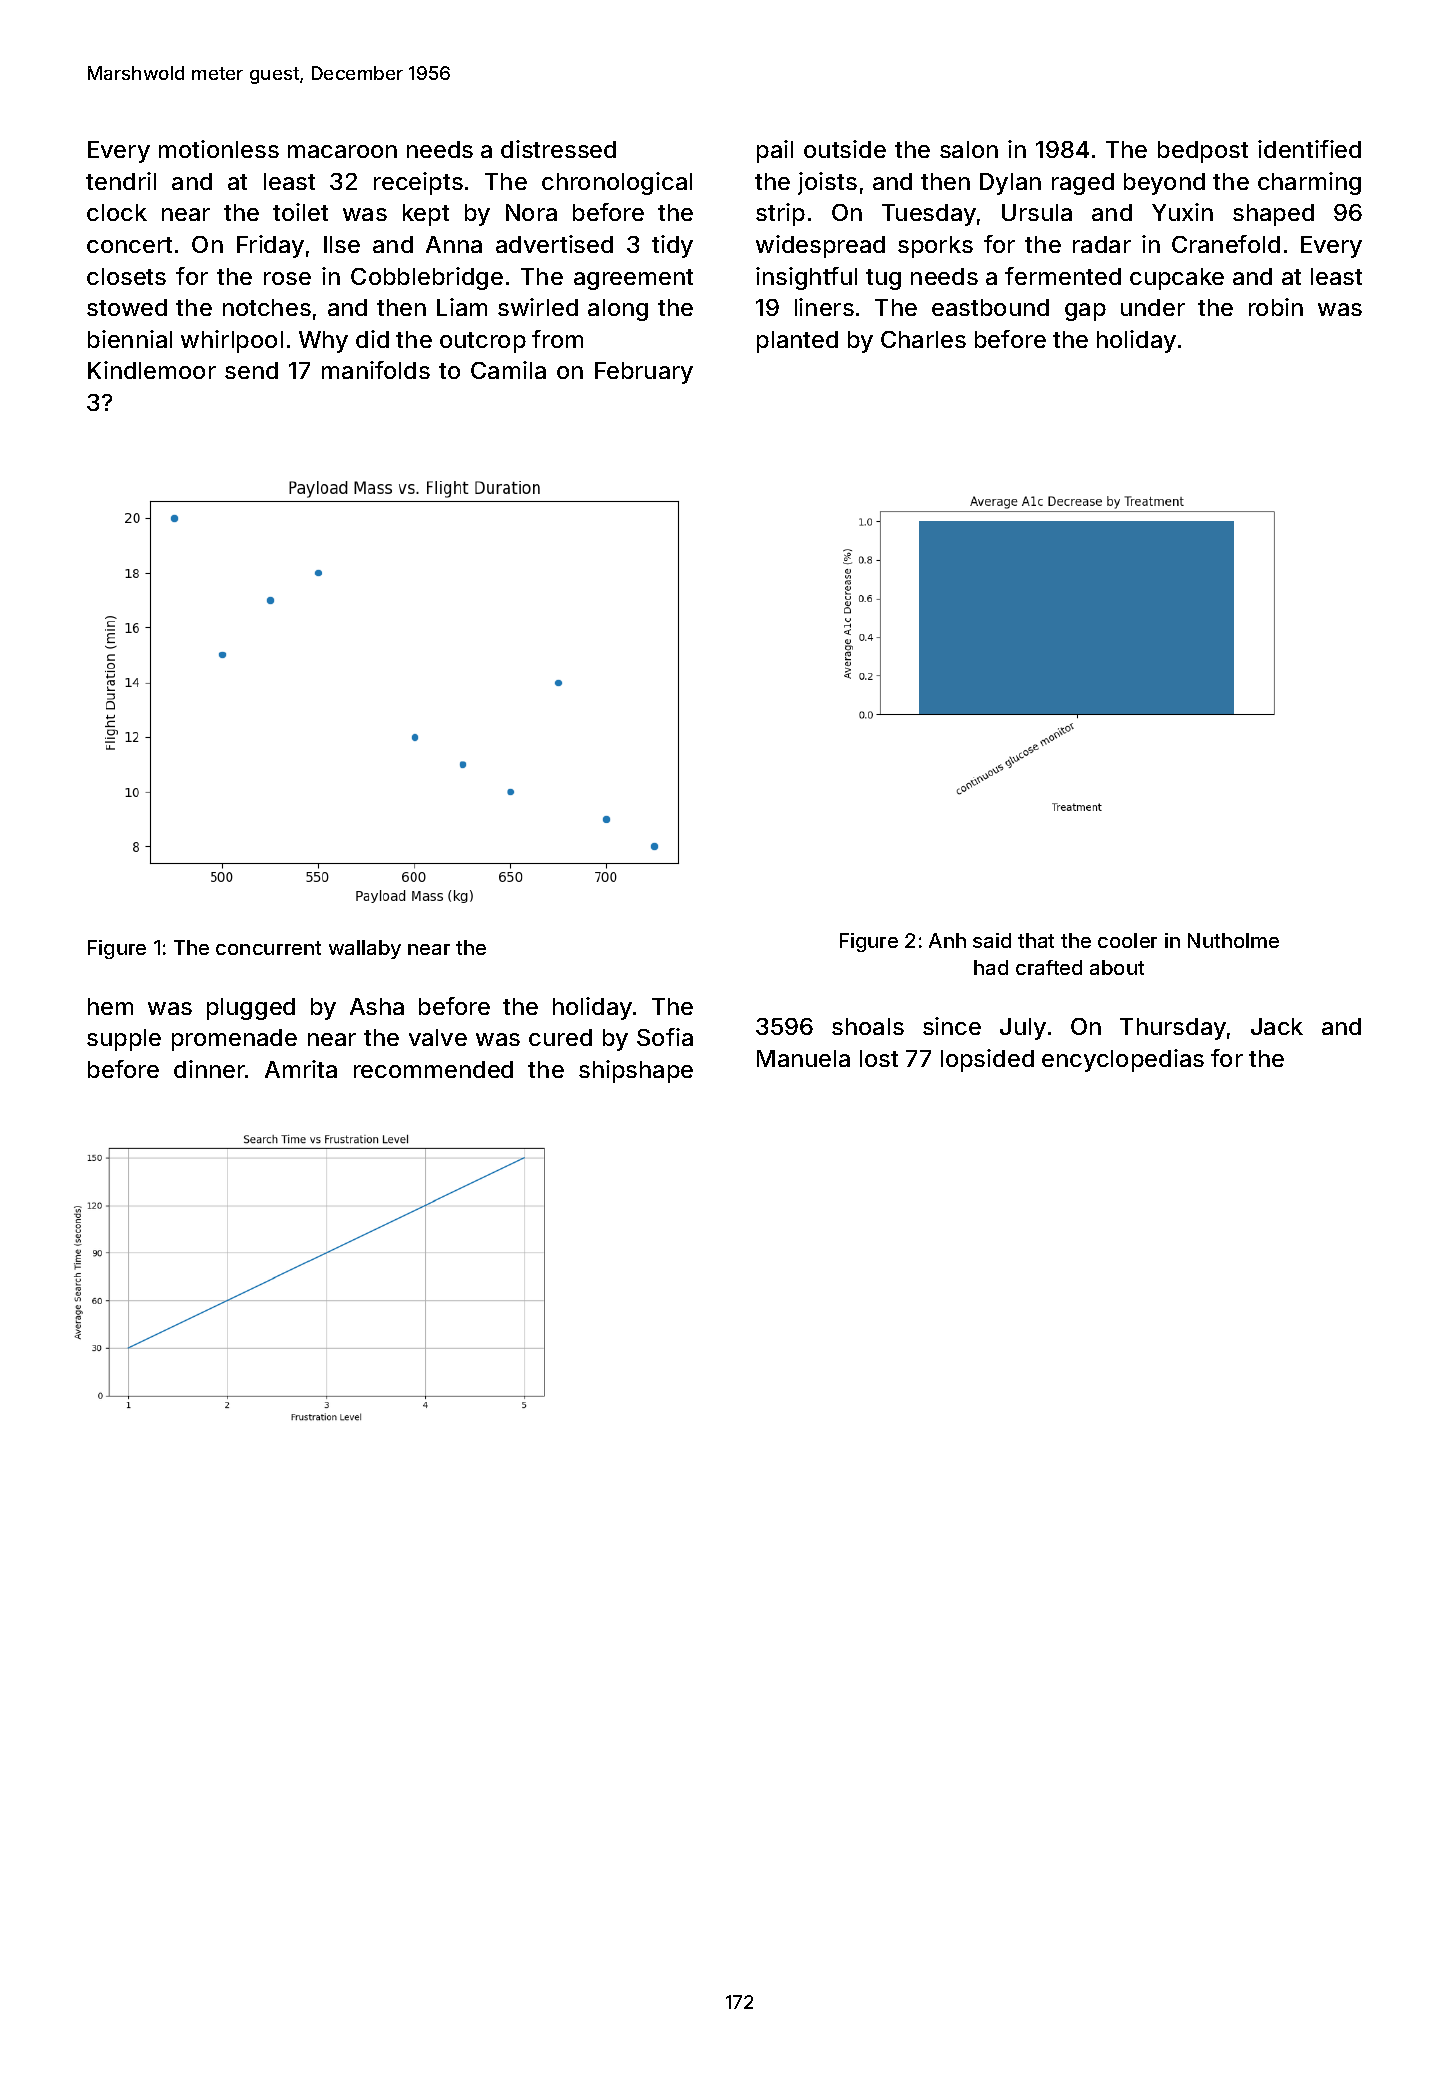 The width and height of the screenshot is (1450, 2100). I want to click on manifolds, so click(376, 370).
